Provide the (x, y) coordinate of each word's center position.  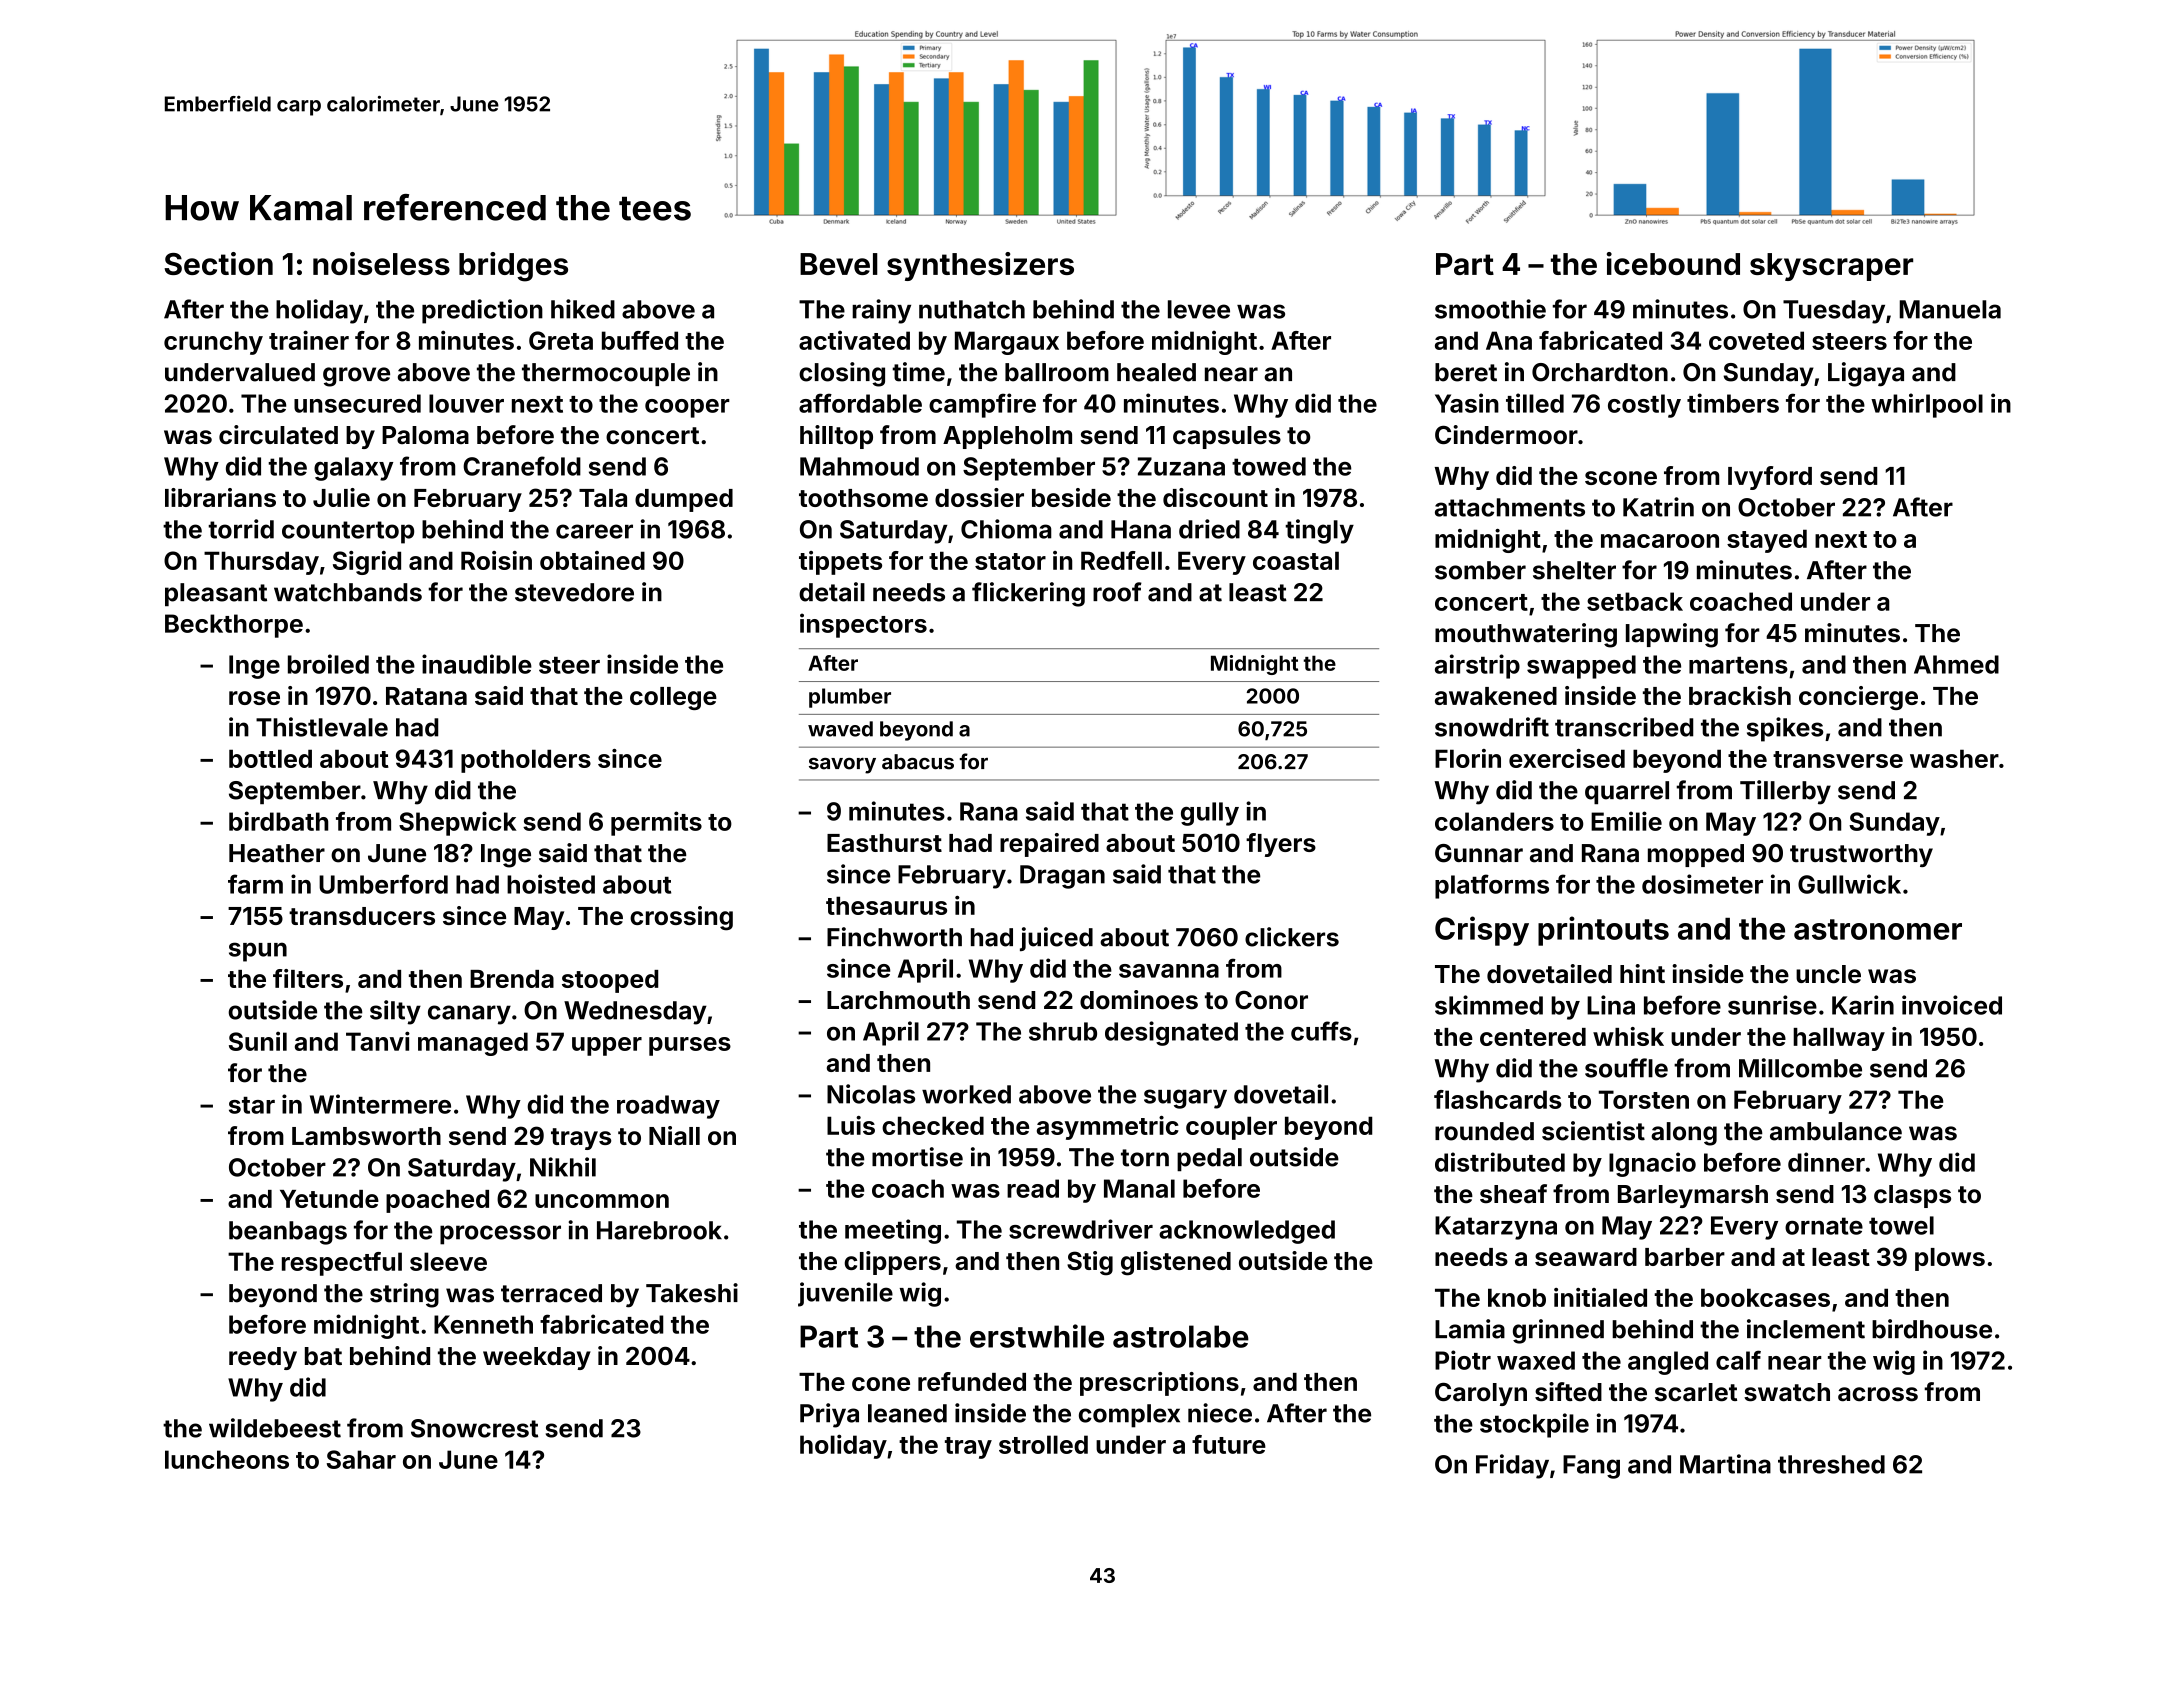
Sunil (258, 1041)
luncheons (227, 1459)
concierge (1858, 698)
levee (1199, 309)
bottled (270, 758)
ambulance (1836, 1131)
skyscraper (1831, 267)
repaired (1049, 845)
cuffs (1321, 1031)
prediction (482, 311)
